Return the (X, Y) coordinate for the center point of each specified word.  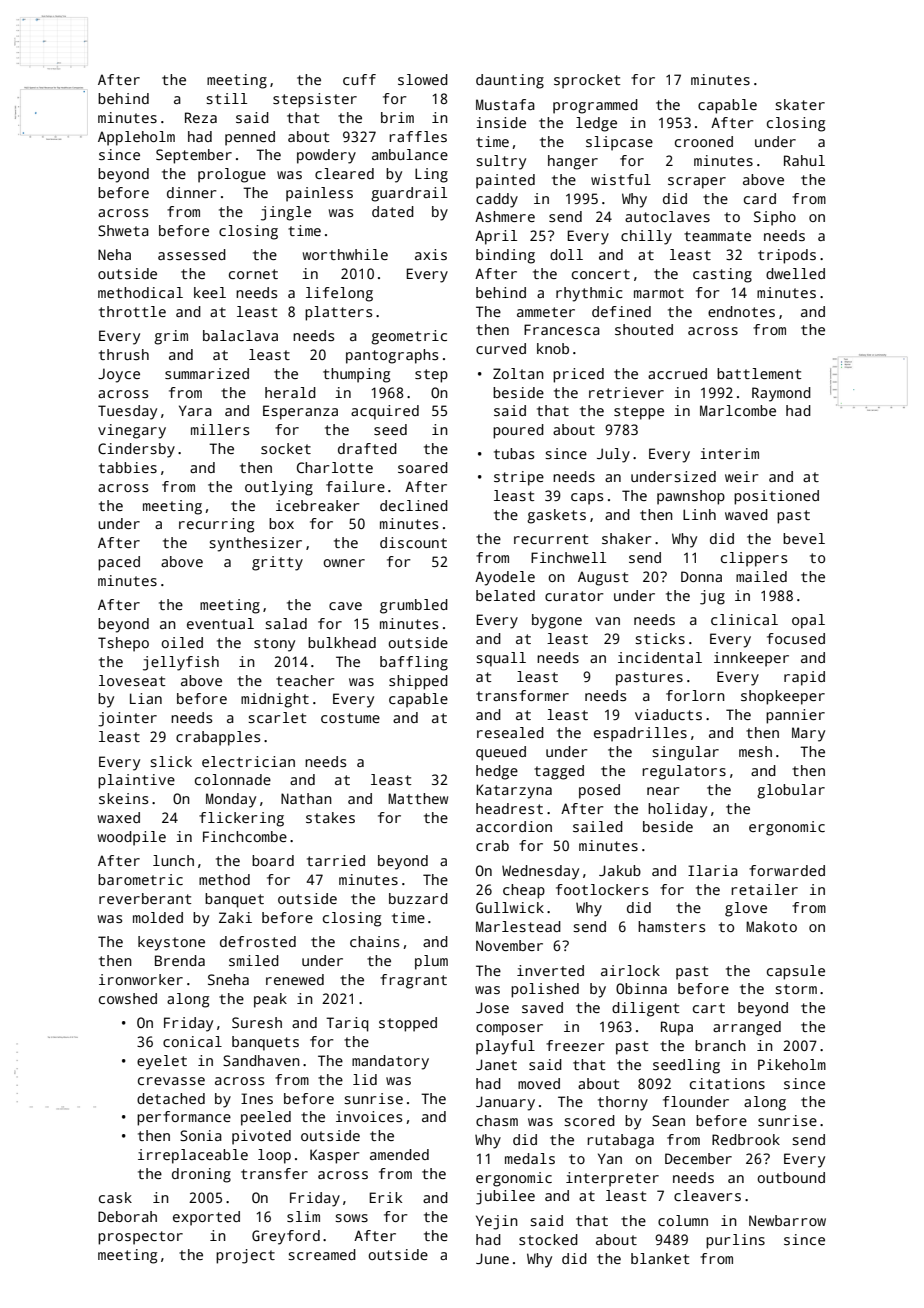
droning (201, 1175)
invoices (369, 1116)
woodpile (132, 838)
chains (374, 941)
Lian (146, 698)
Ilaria (713, 870)
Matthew (418, 798)
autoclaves (667, 216)
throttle (132, 311)
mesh (755, 751)
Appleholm (136, 138)
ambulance (410, 154)
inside (501, 122)
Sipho (775, 218)
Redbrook (746, 1139)
